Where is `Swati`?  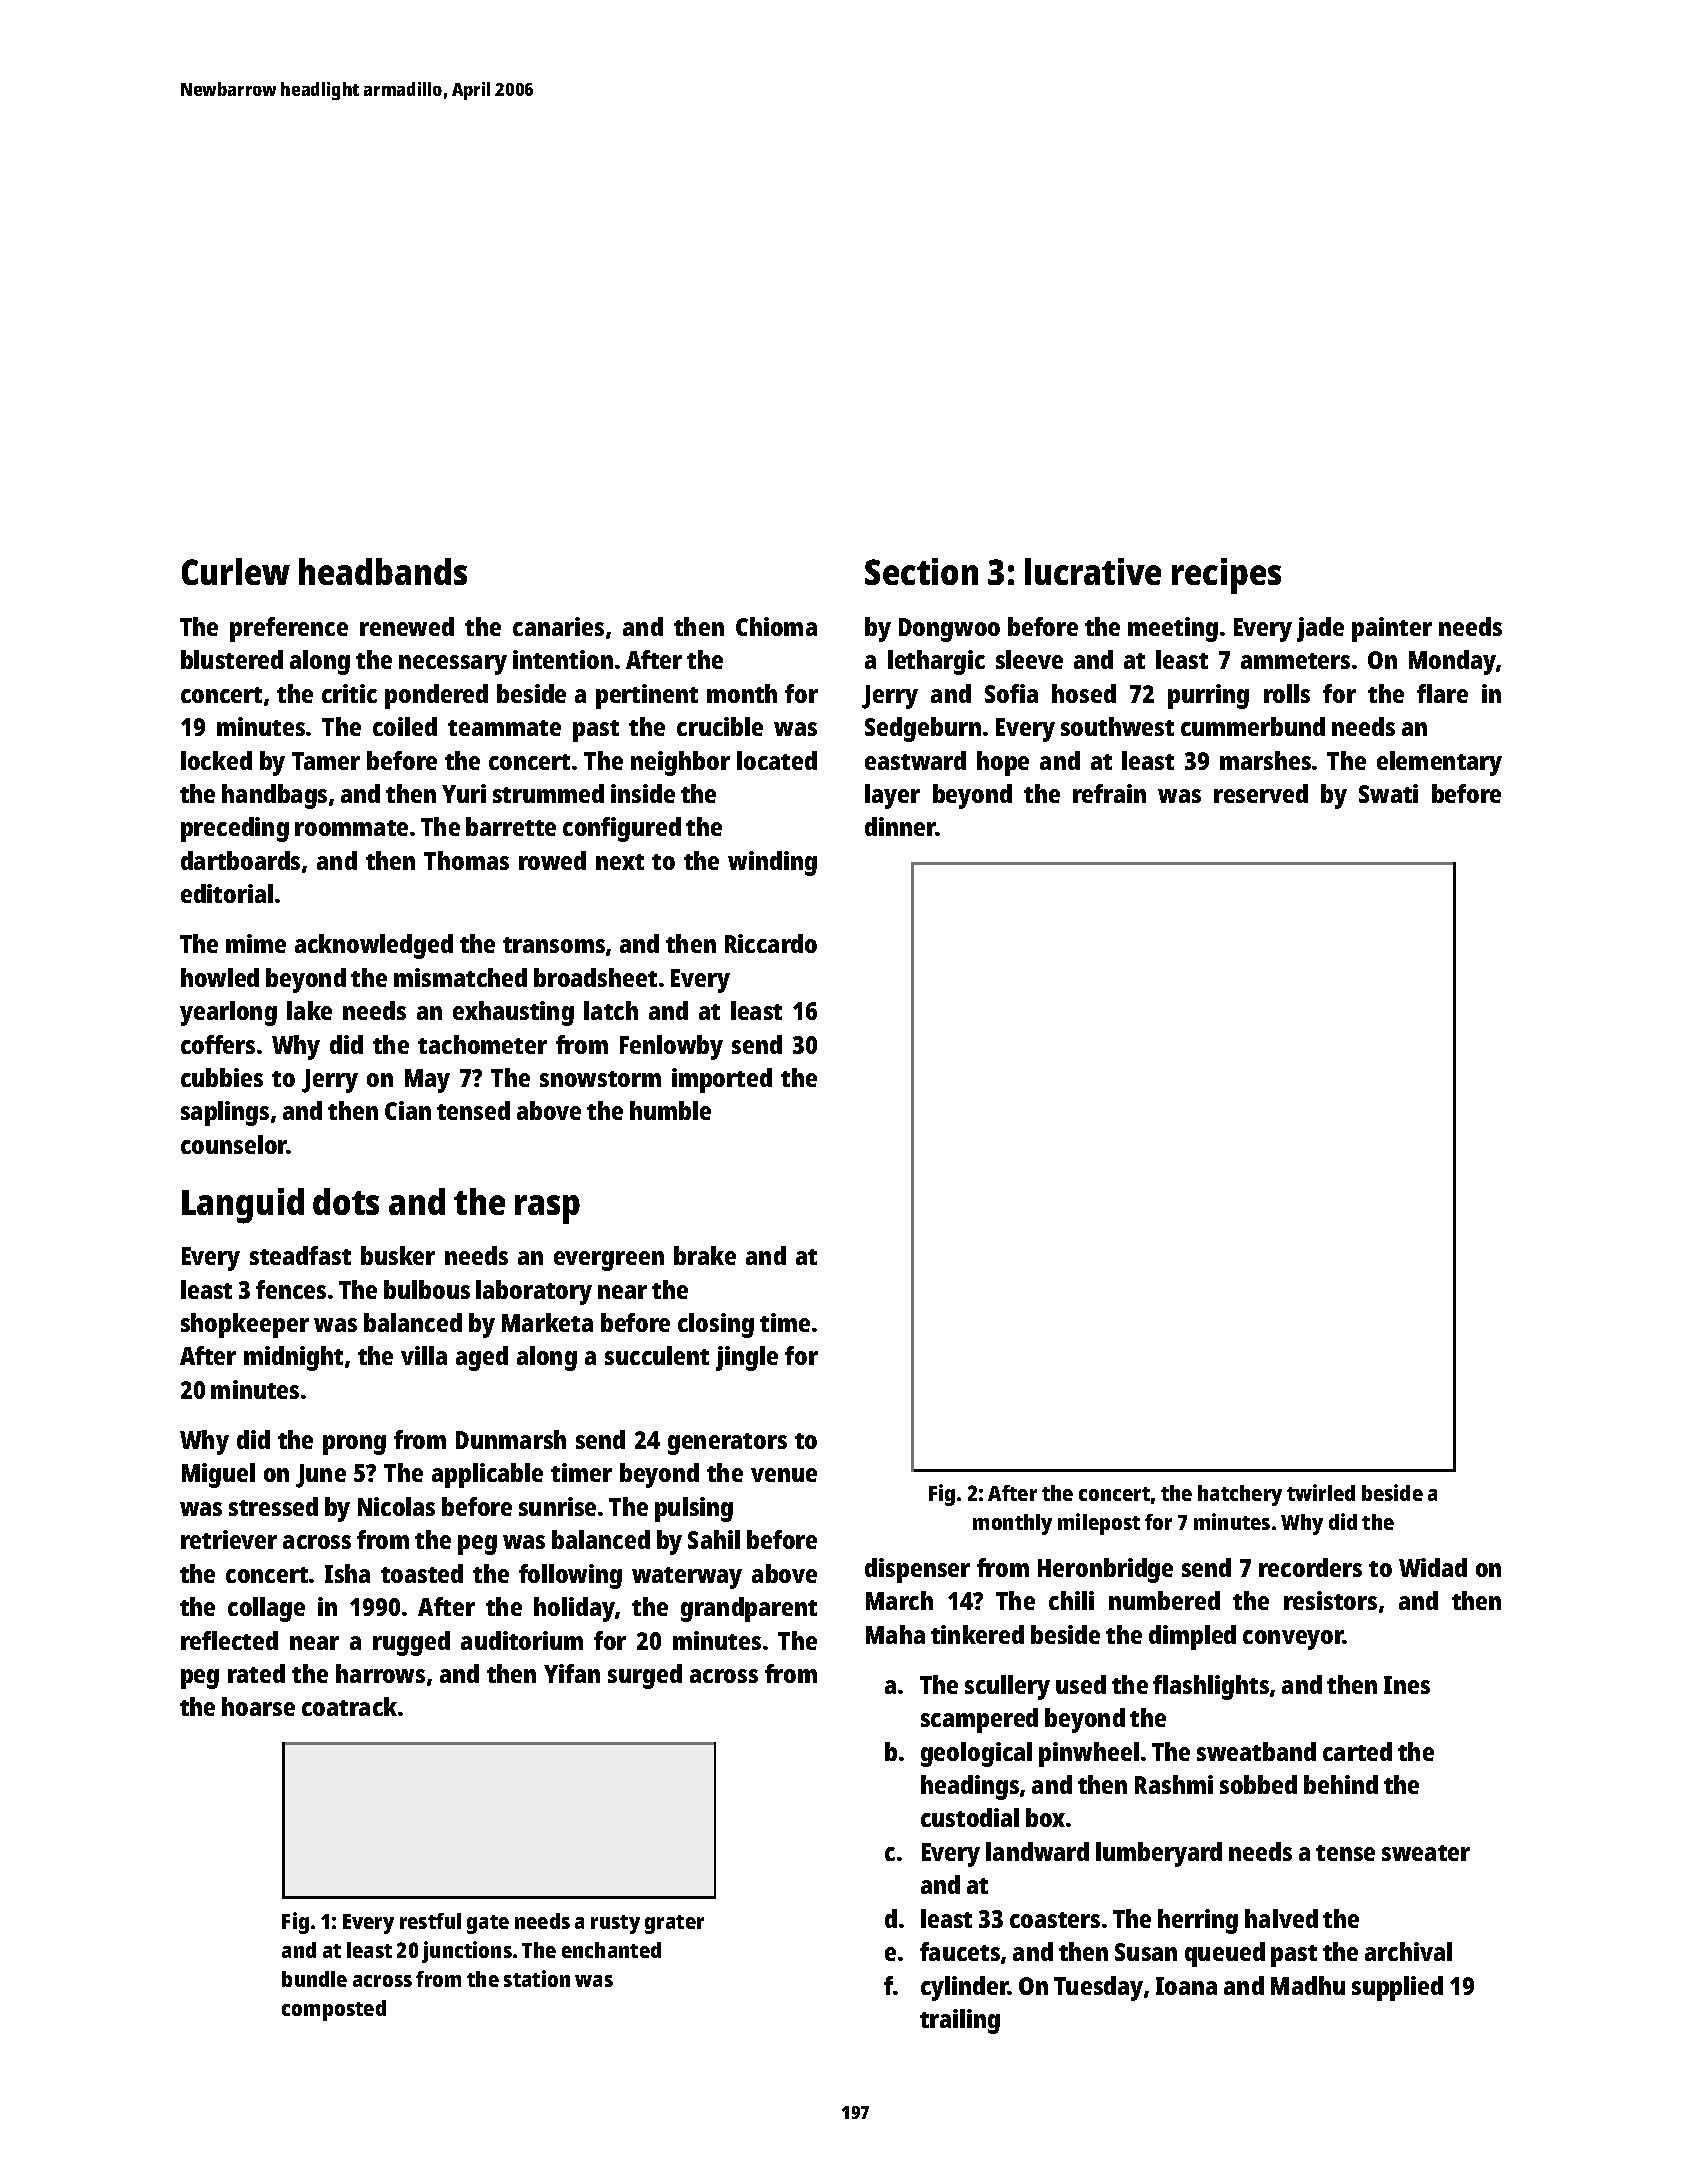
Swati is located at coordinates (1388, 793).
